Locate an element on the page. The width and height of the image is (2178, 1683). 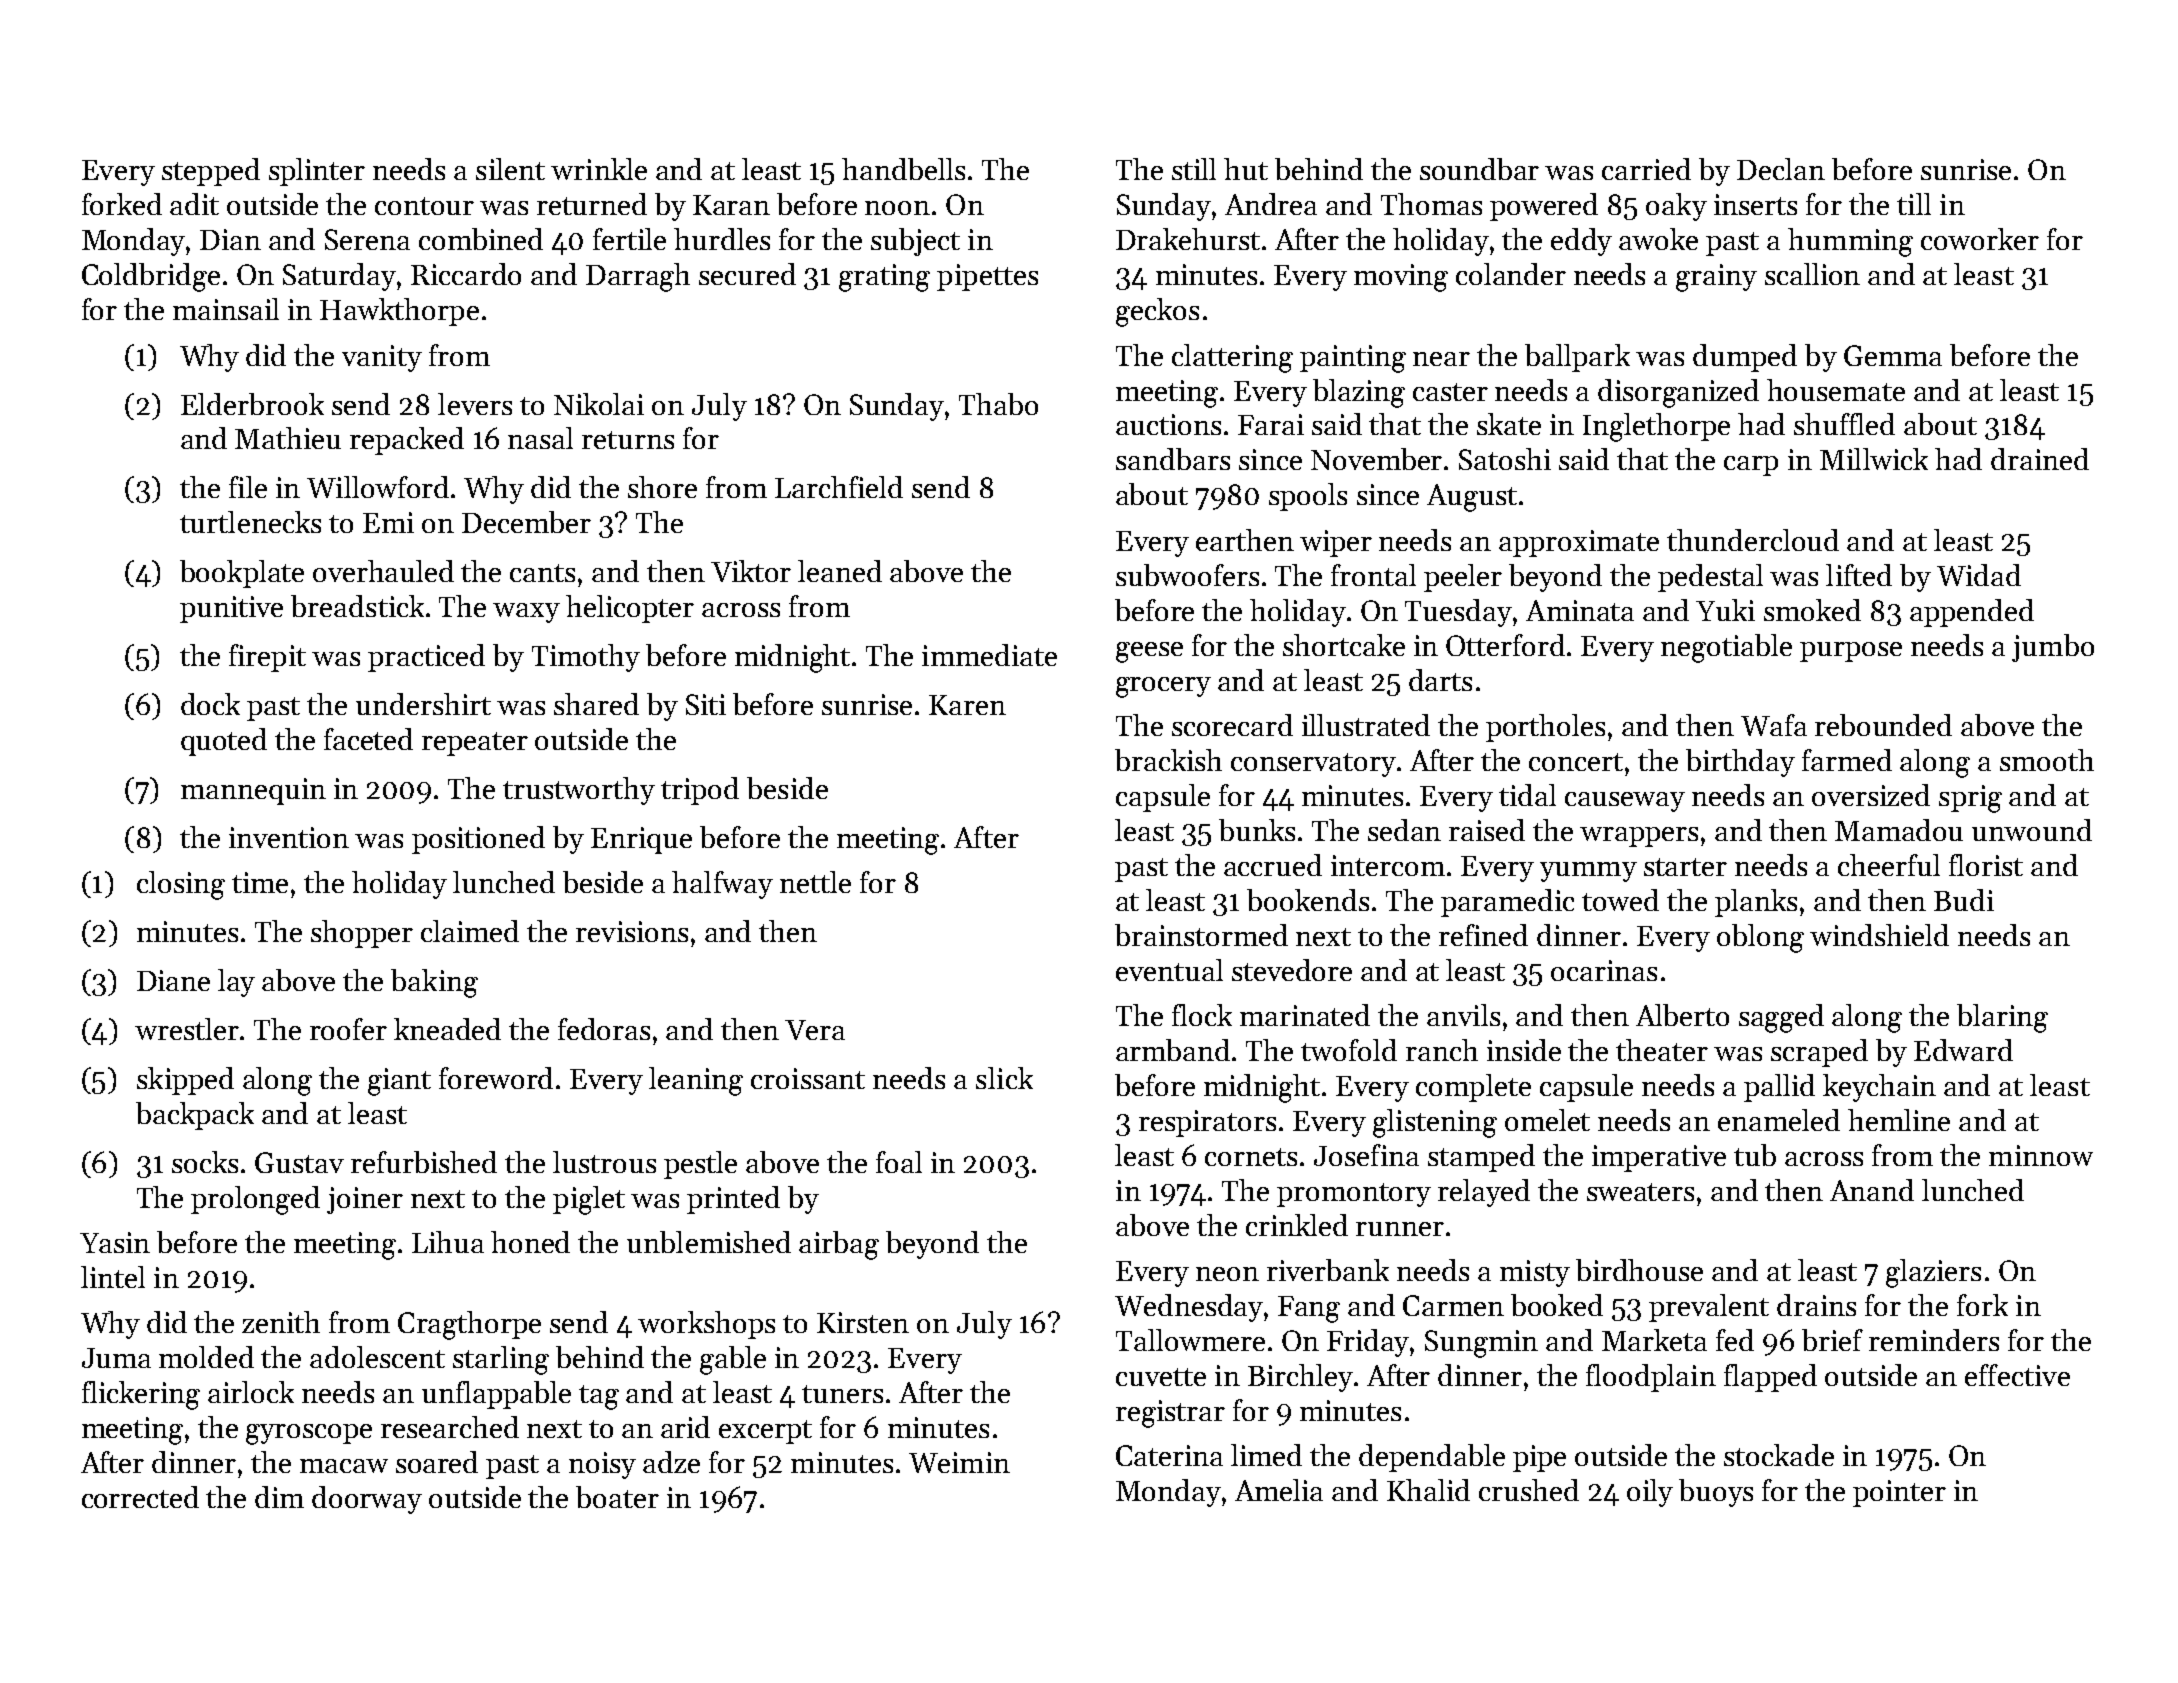
airbag is located at coordinates (839, 1245).
